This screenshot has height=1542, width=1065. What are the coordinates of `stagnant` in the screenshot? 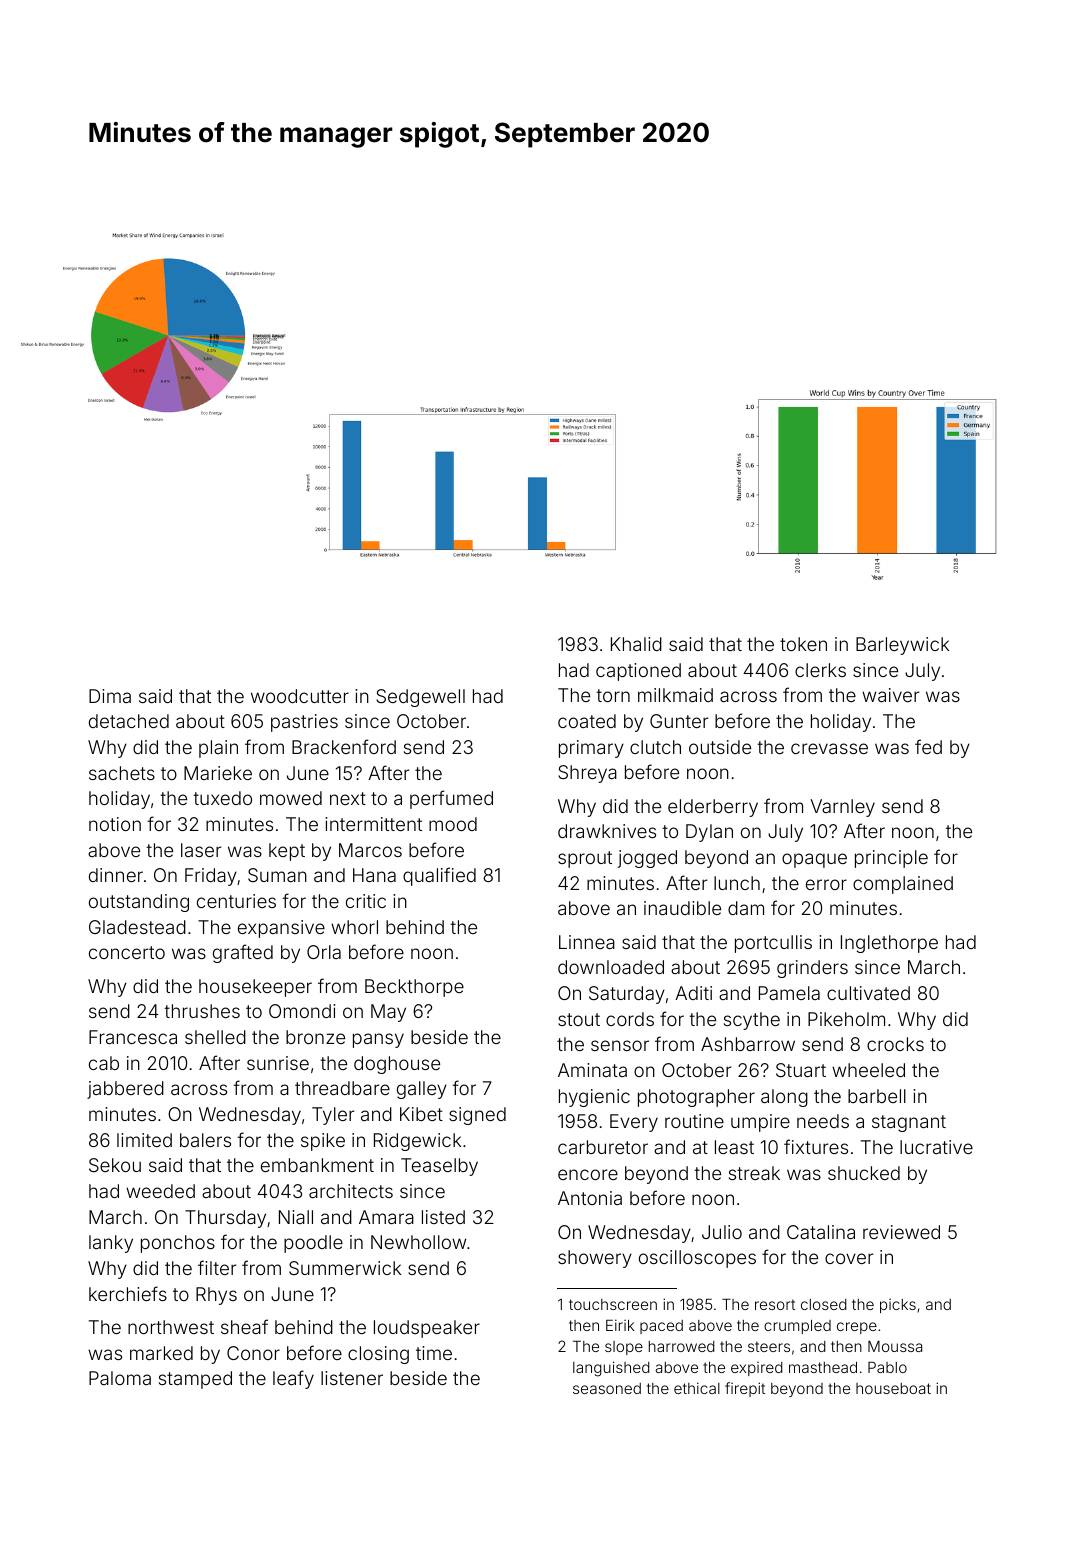 It's located at (909, 1123).
